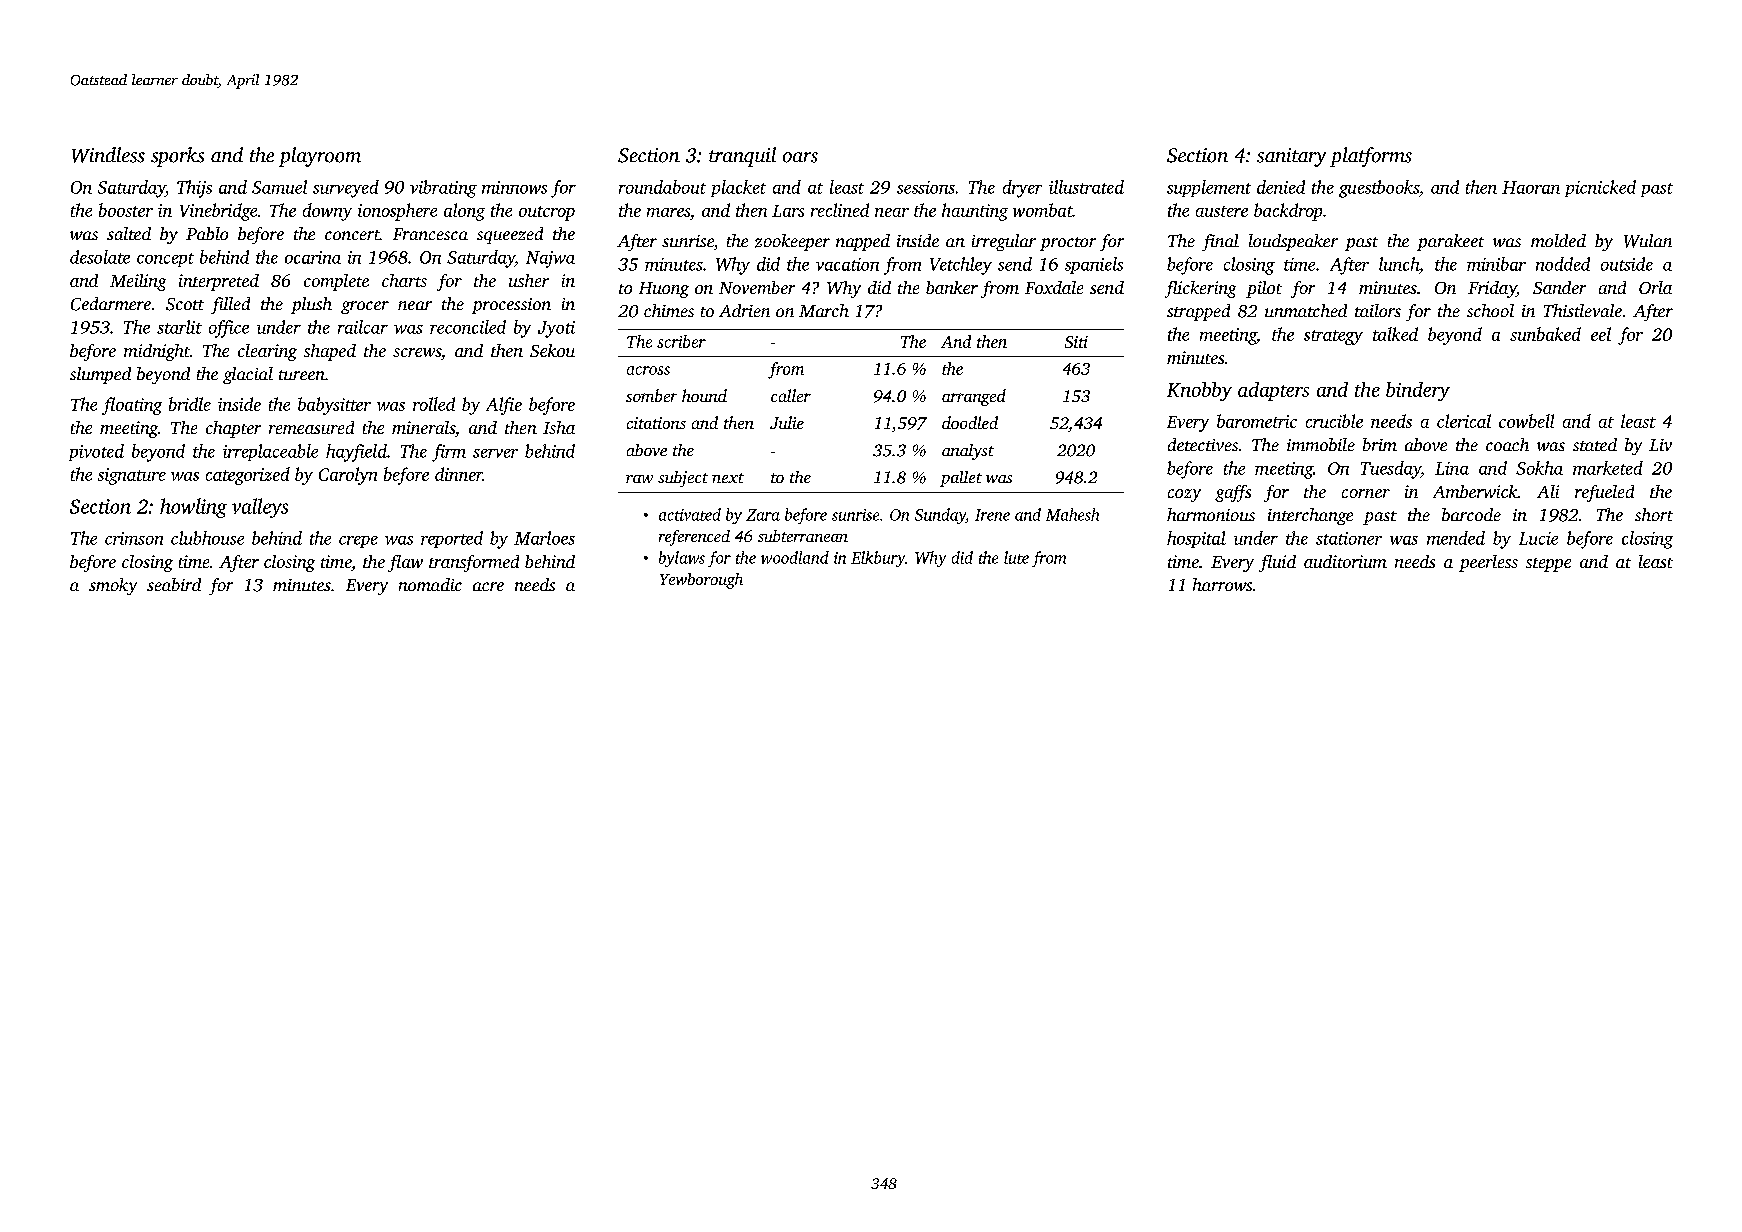 The width and height of the image is (1742, 1232). What do you see at coordinates (111, 304) in the image?
I see `Cedarmere` at bounding box center [111, 304].
